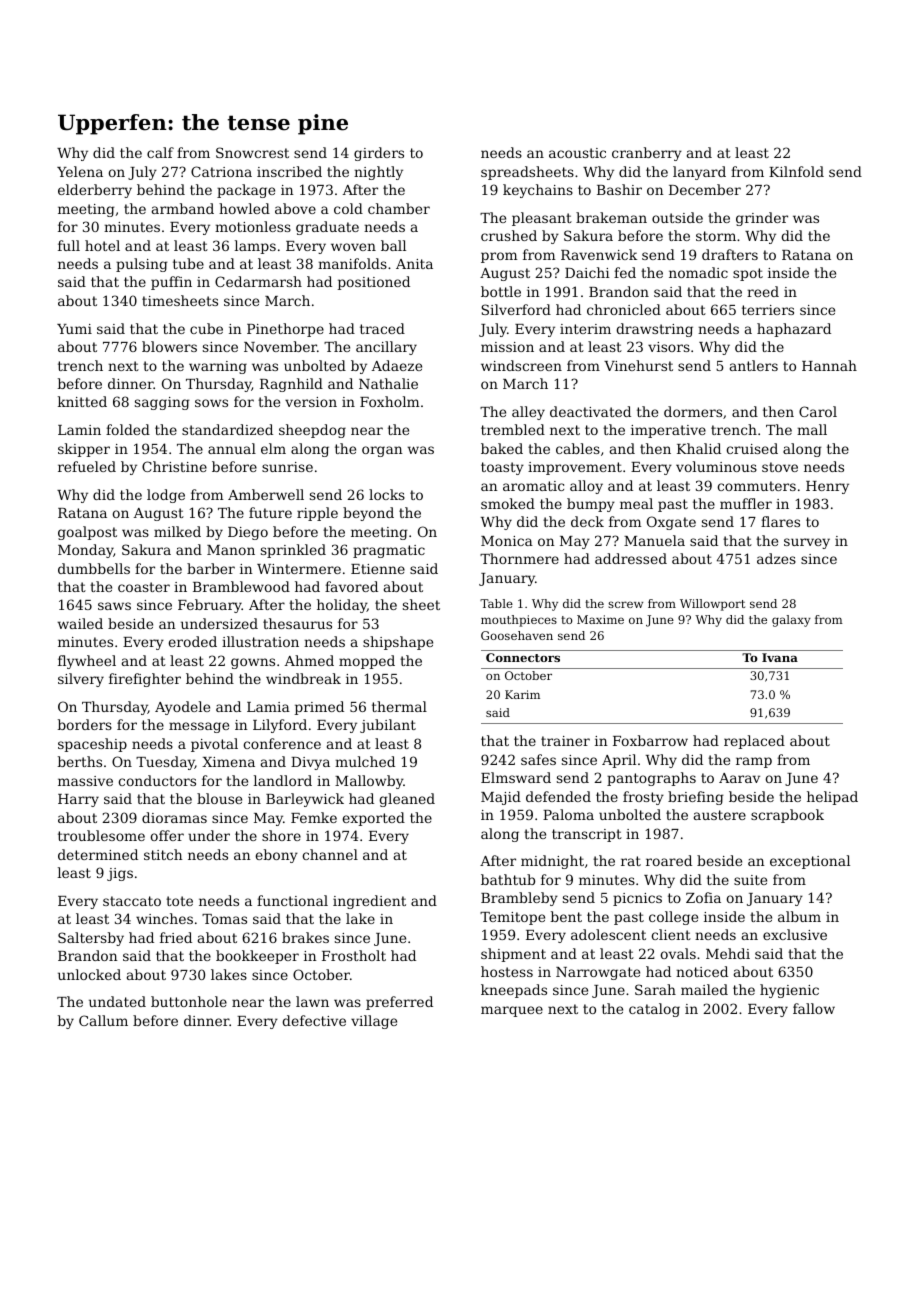  Describe the element at coordinates (502, 468) in the screenshot. I see `toasty` at that location.
